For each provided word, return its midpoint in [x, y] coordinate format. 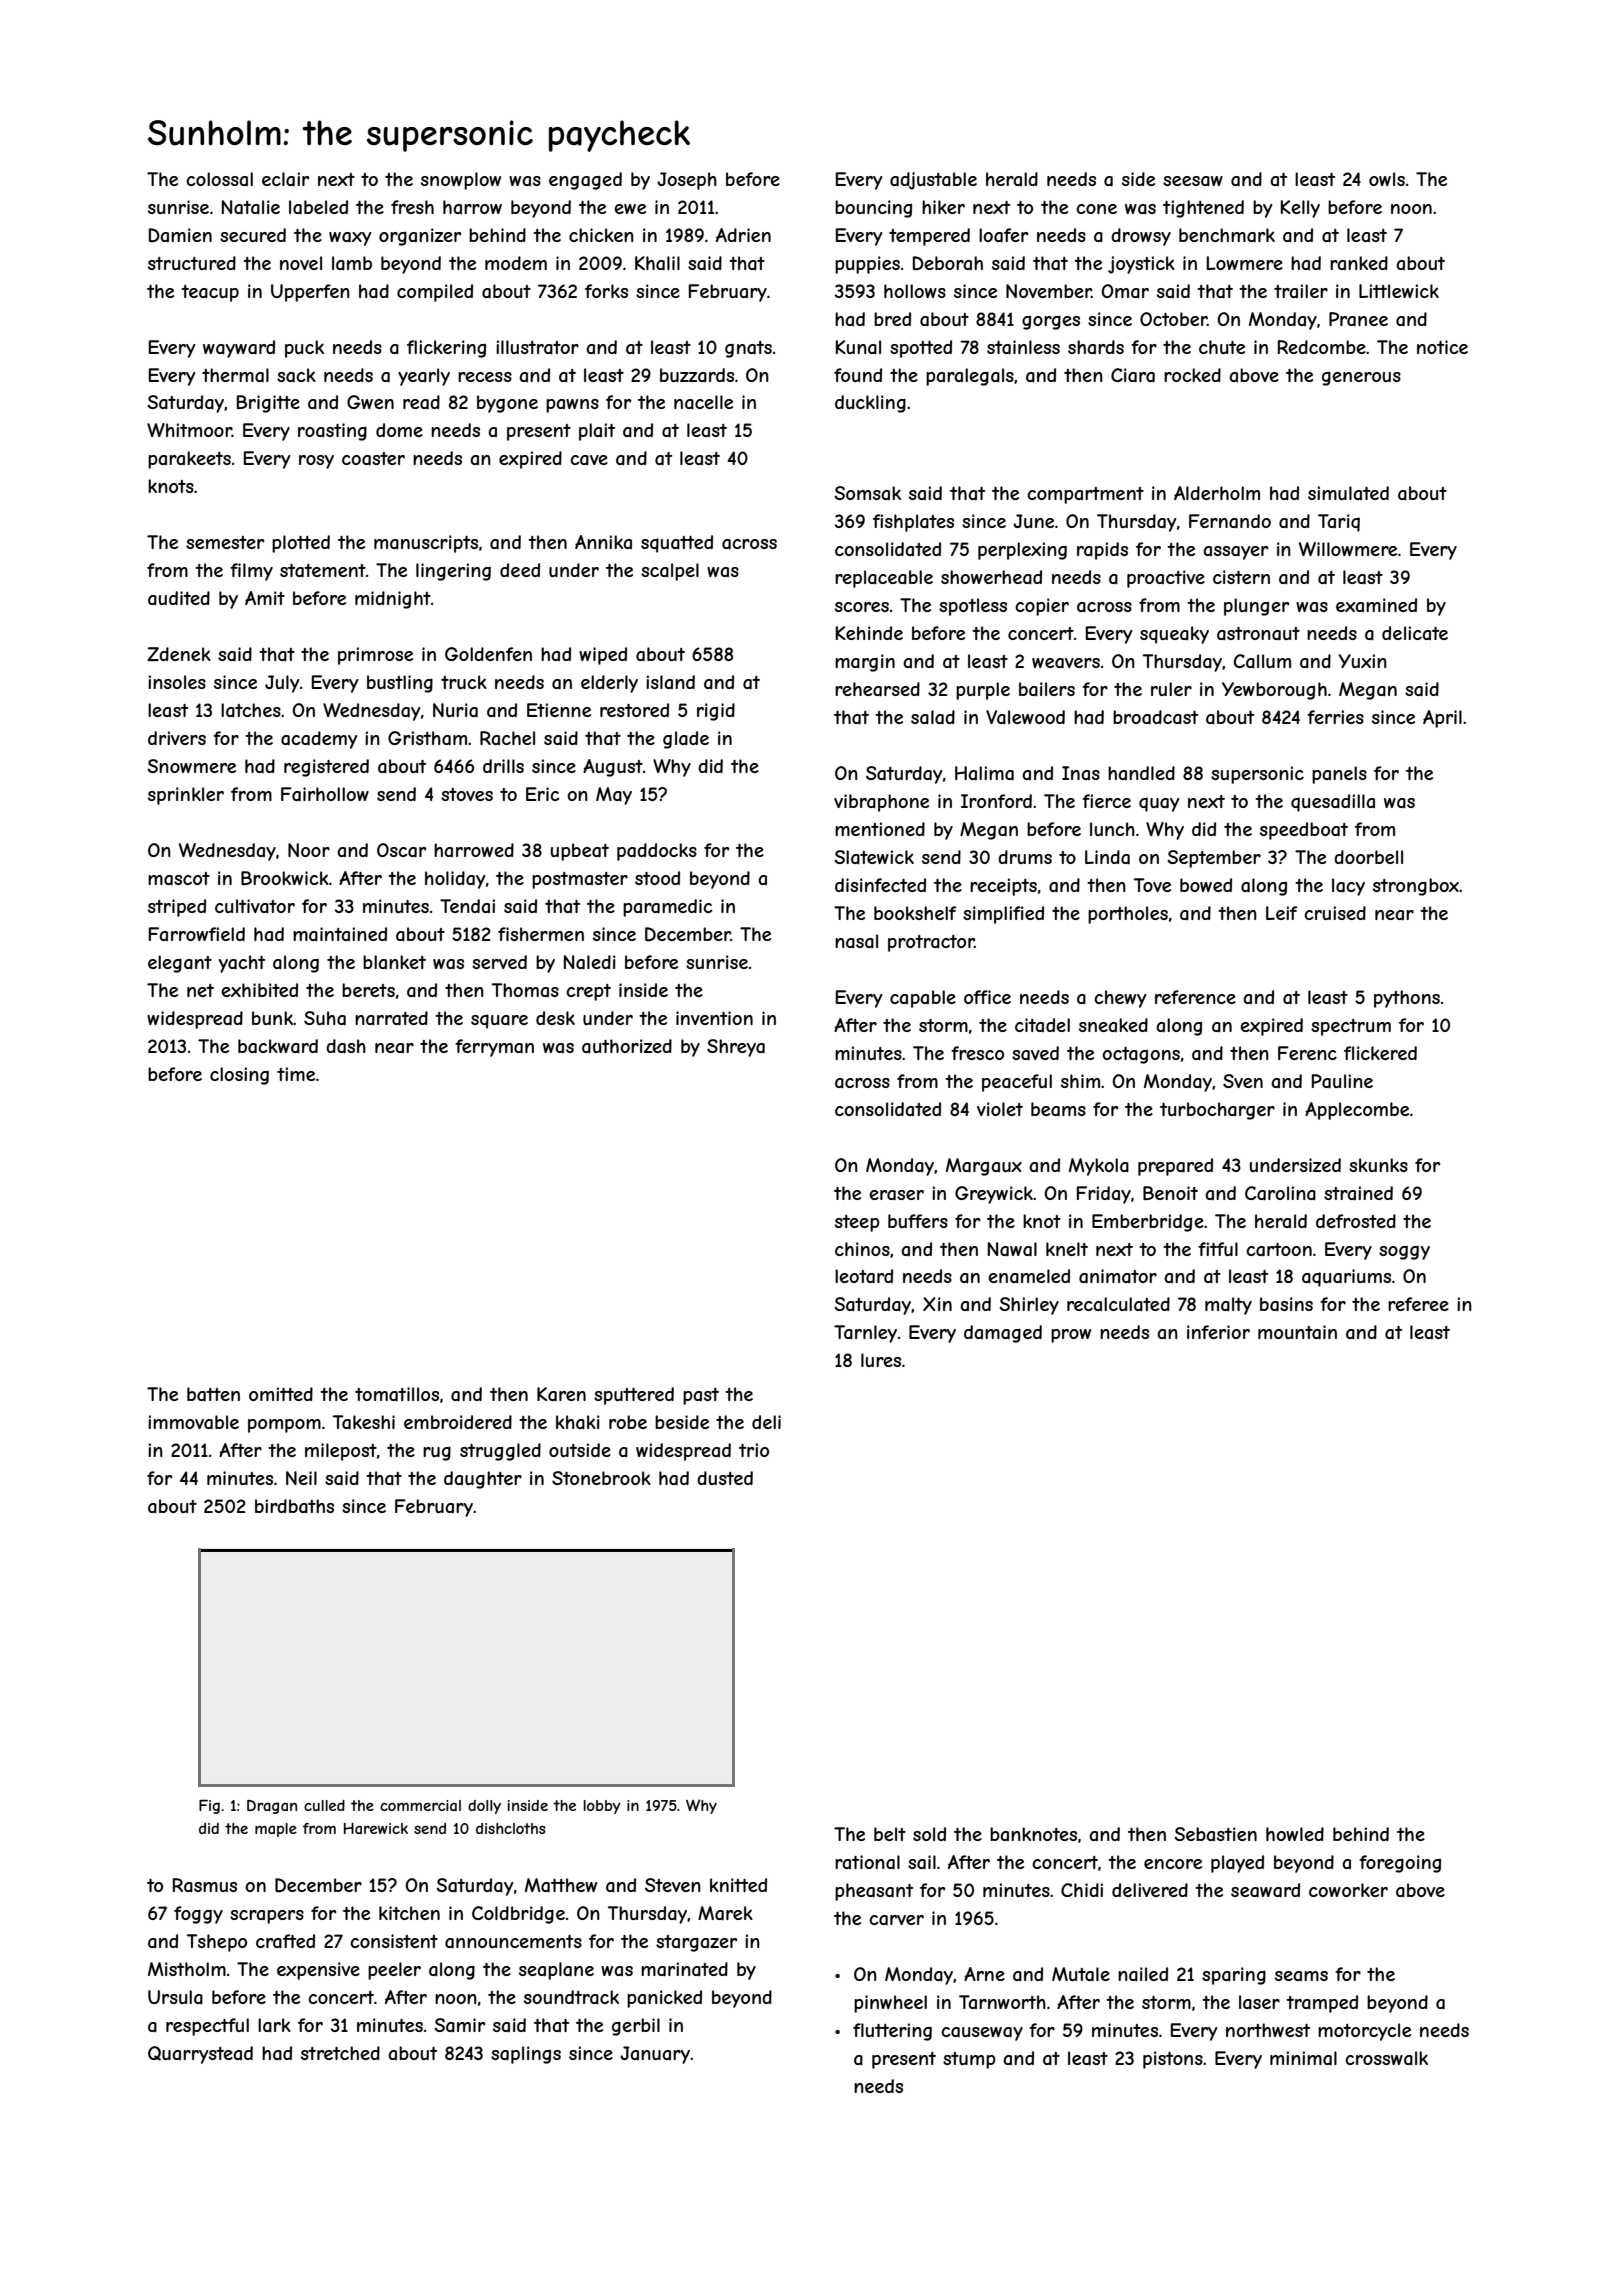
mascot [179, 879]
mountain [1297, 1332]
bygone [507, 404]
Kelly [1300, 209]
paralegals [970, 377]
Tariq [1339, 523]
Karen [561, 1394]
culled [324, 1805]
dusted [725, 1478]
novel [301, 263]
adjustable [933, 181]
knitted [738, 1885]
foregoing [1400, 1864]
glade [686, 740]
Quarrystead [200, 2055]
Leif [1281, 913]
